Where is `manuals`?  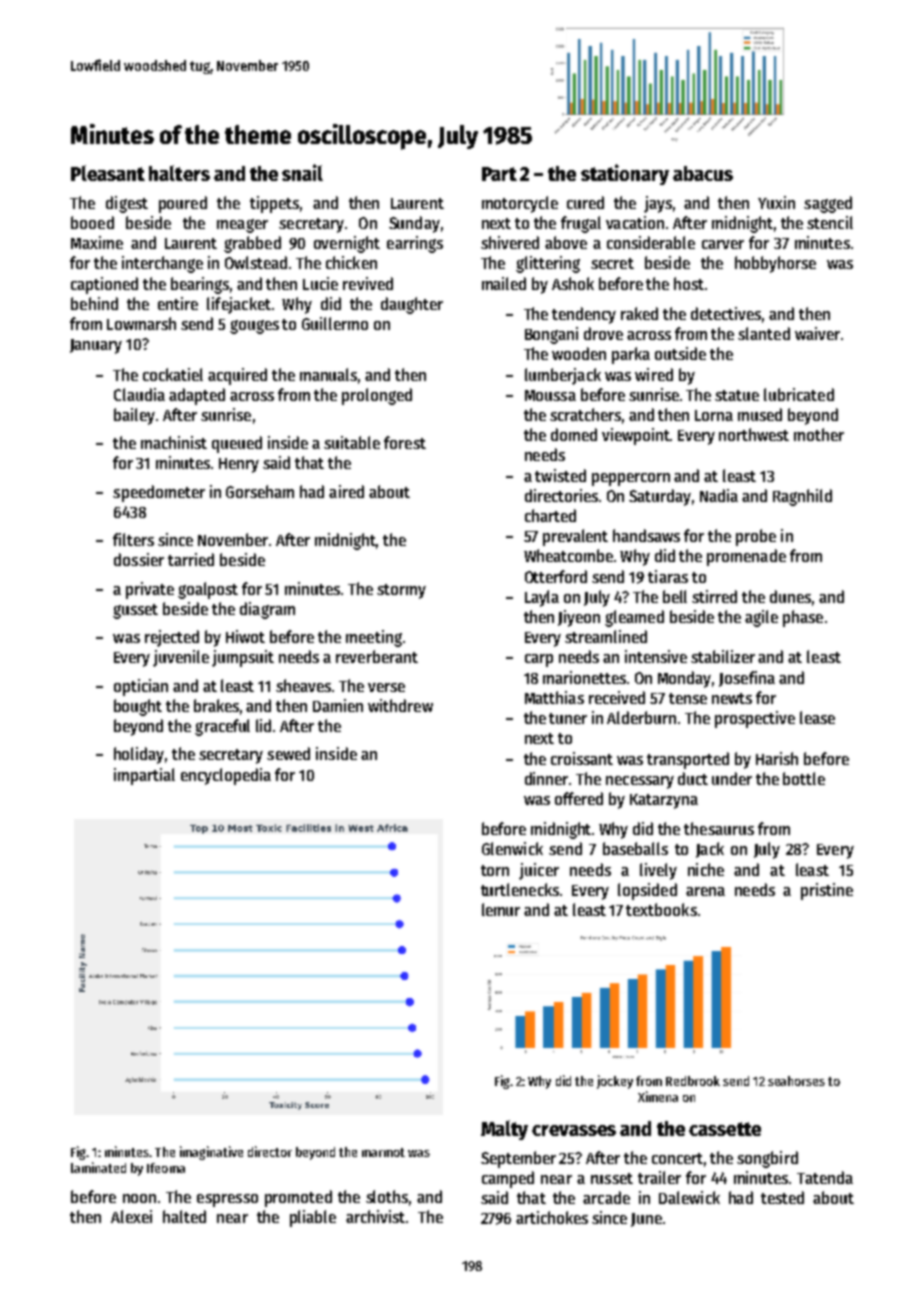
manuals is located at coordinates (328, 374).
